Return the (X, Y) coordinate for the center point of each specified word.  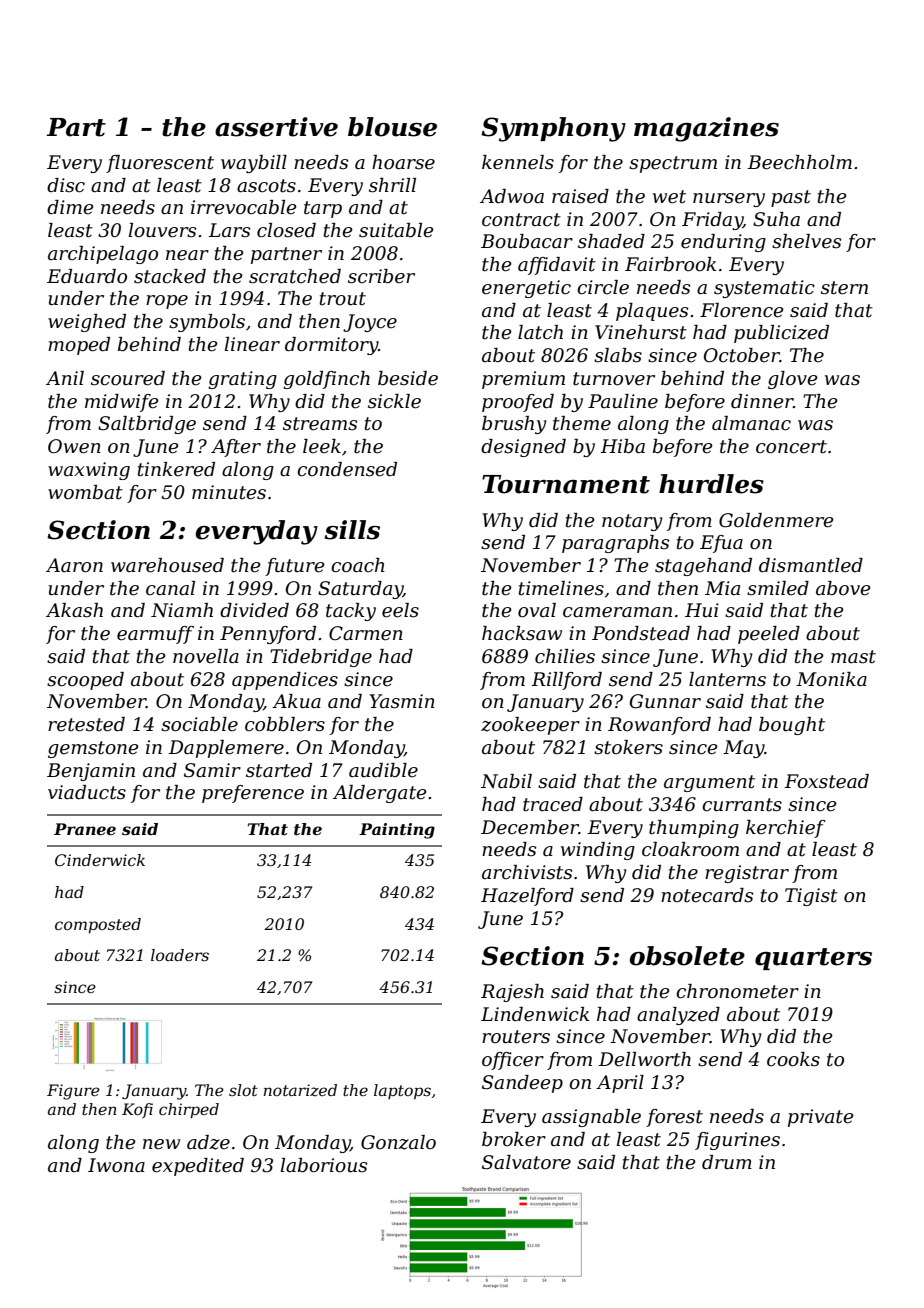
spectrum (673, 164)
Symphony (553, 129)
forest (674, 1118)
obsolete (687, 956)
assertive (276, 127)
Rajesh (512, 993)
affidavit (557, 266)
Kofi (137, 1110)
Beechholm (799, 162)
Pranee (85, 829)
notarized (300, 1090)
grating (242, 380)
